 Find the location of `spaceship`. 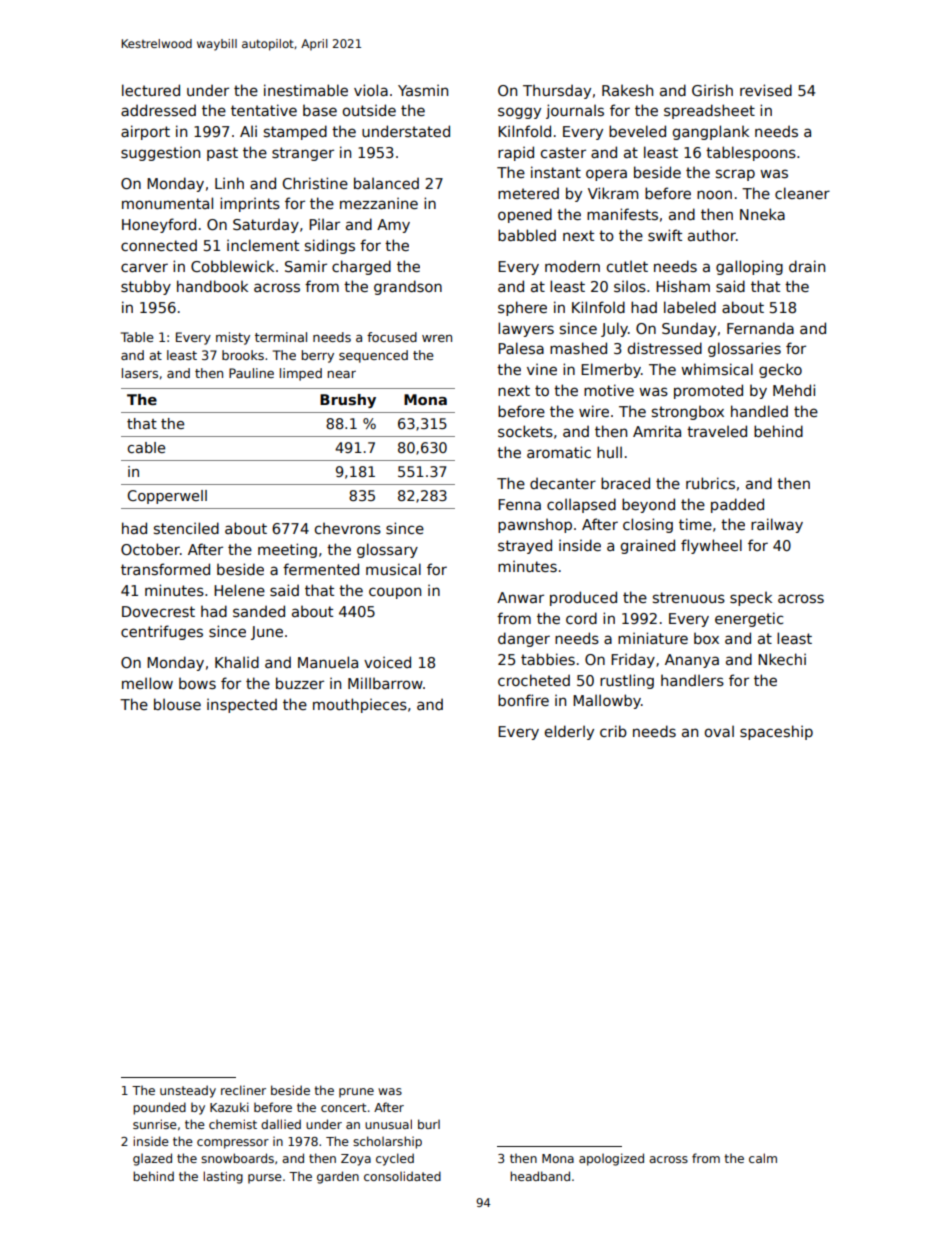

spaceship is located at coordinates (776, 732).
